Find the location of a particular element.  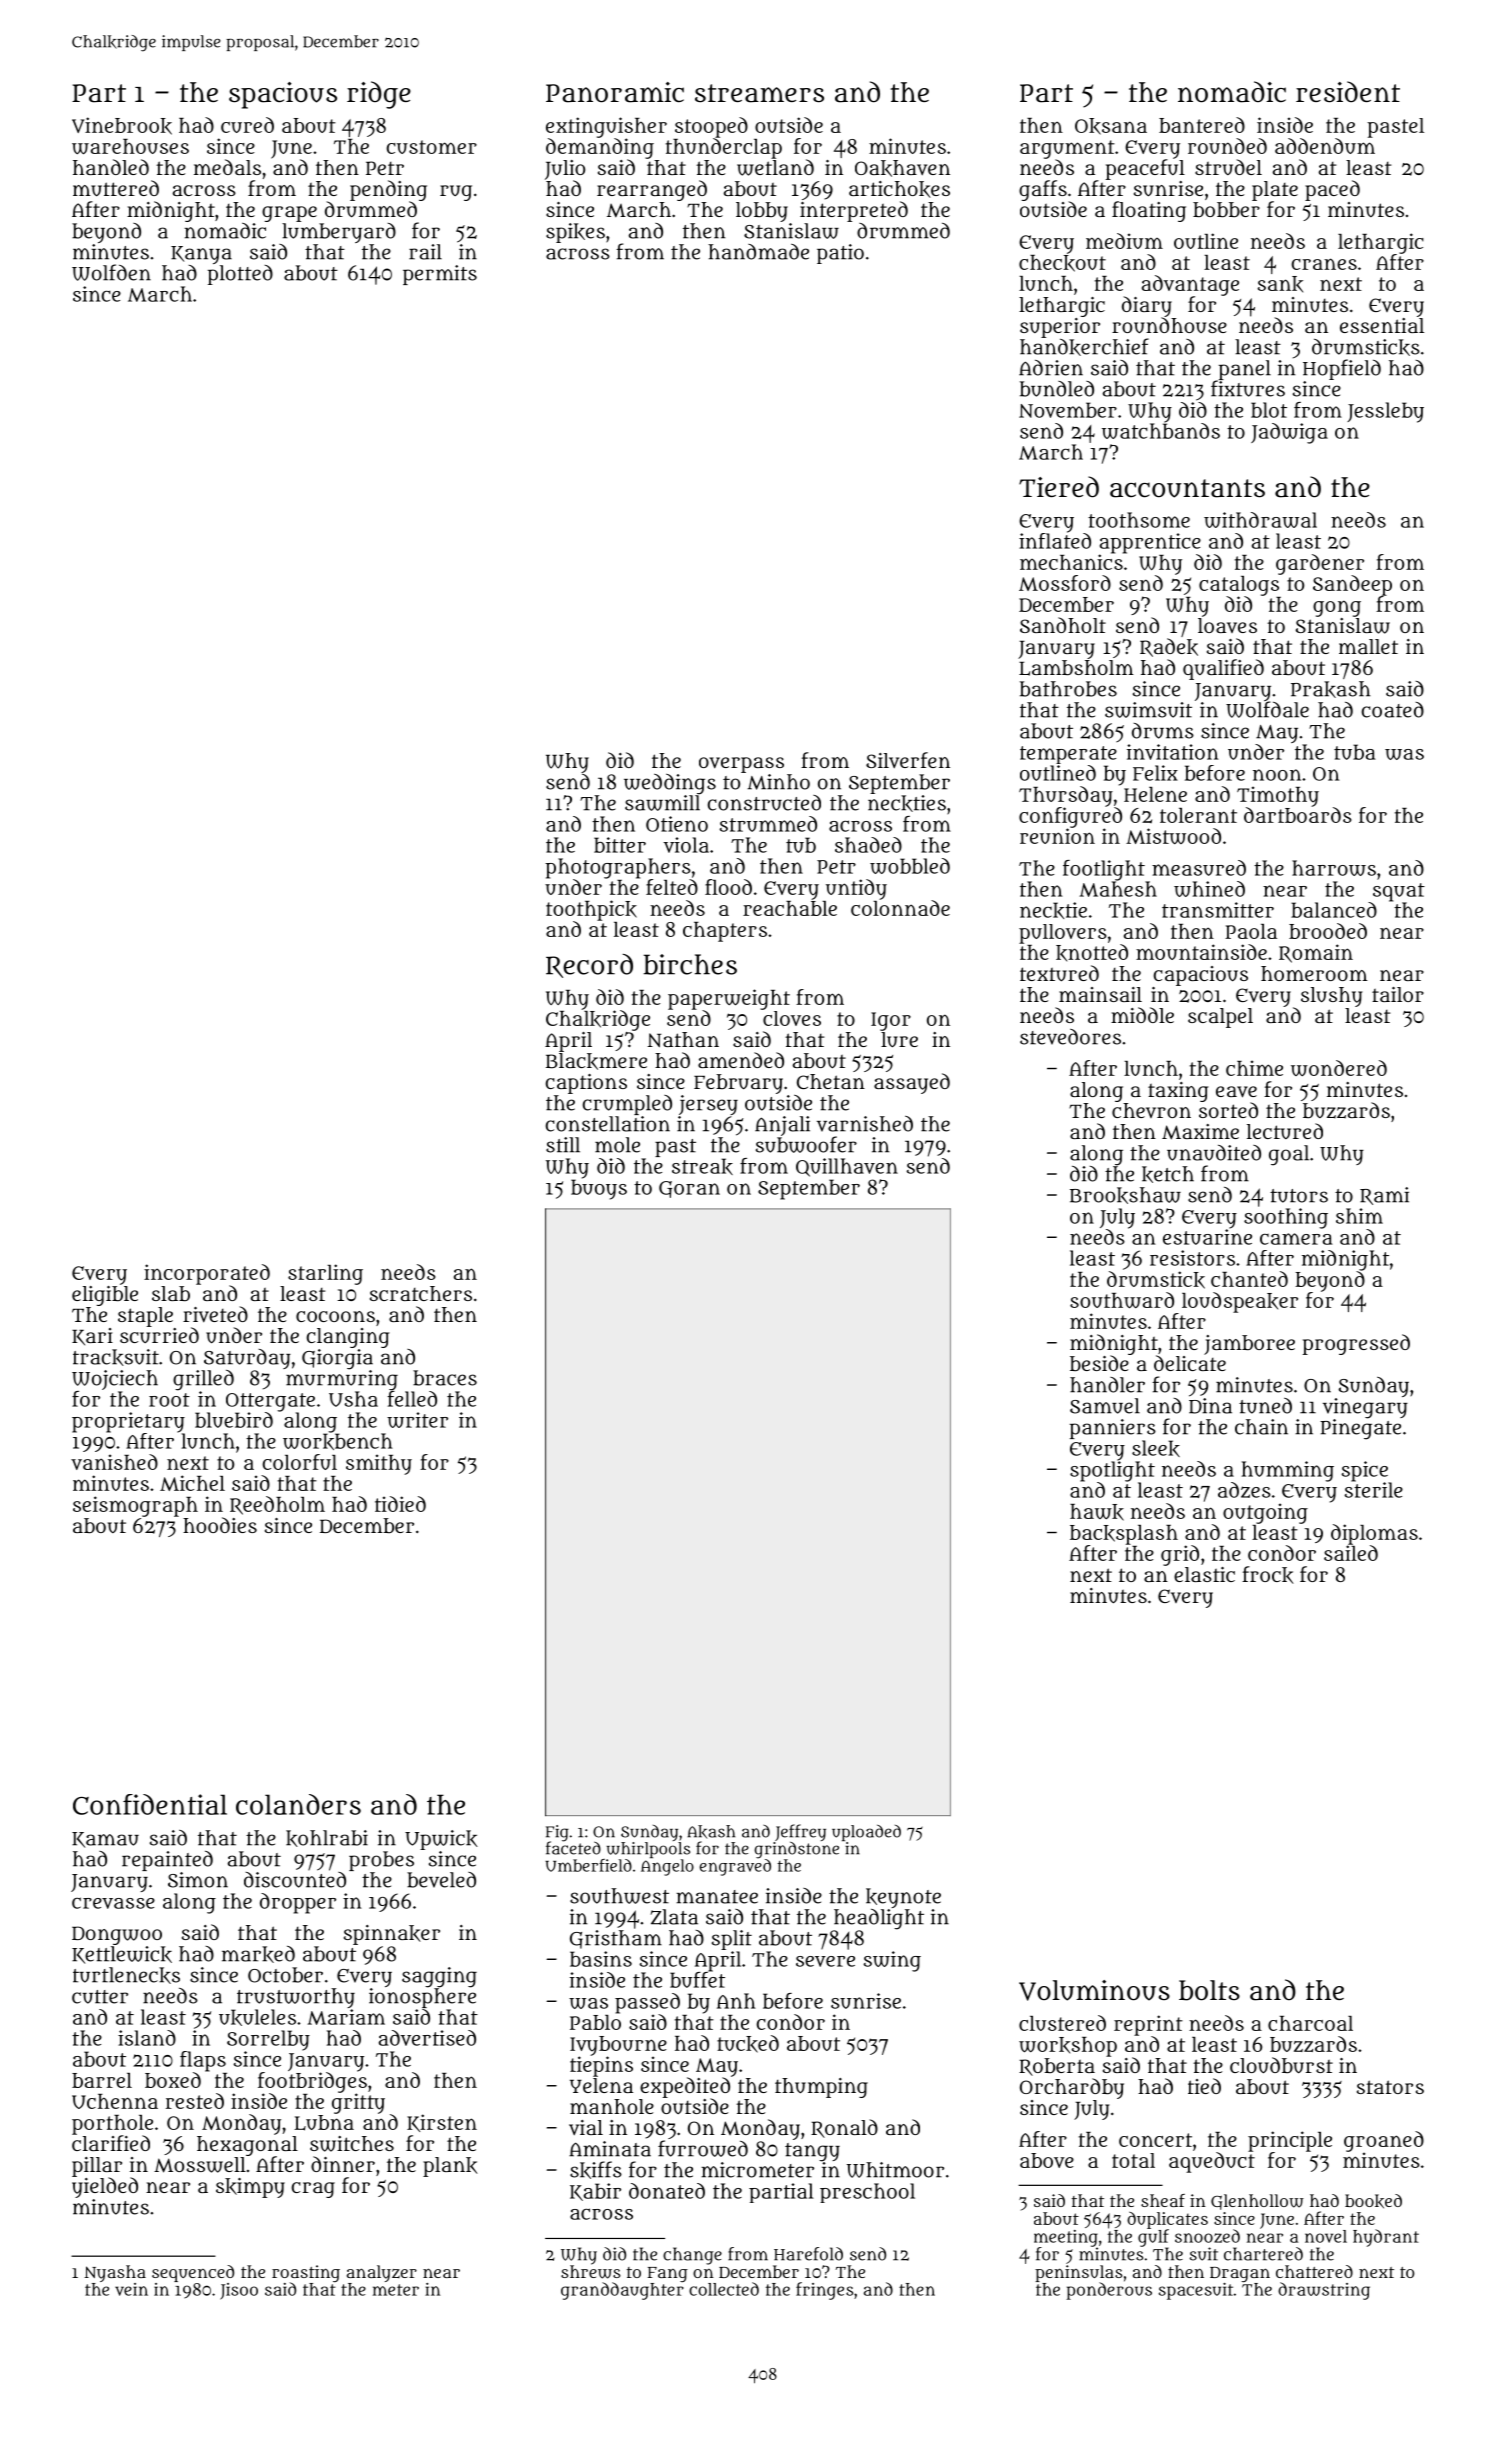

Vinebrook is located at coordinates (122, 126).
